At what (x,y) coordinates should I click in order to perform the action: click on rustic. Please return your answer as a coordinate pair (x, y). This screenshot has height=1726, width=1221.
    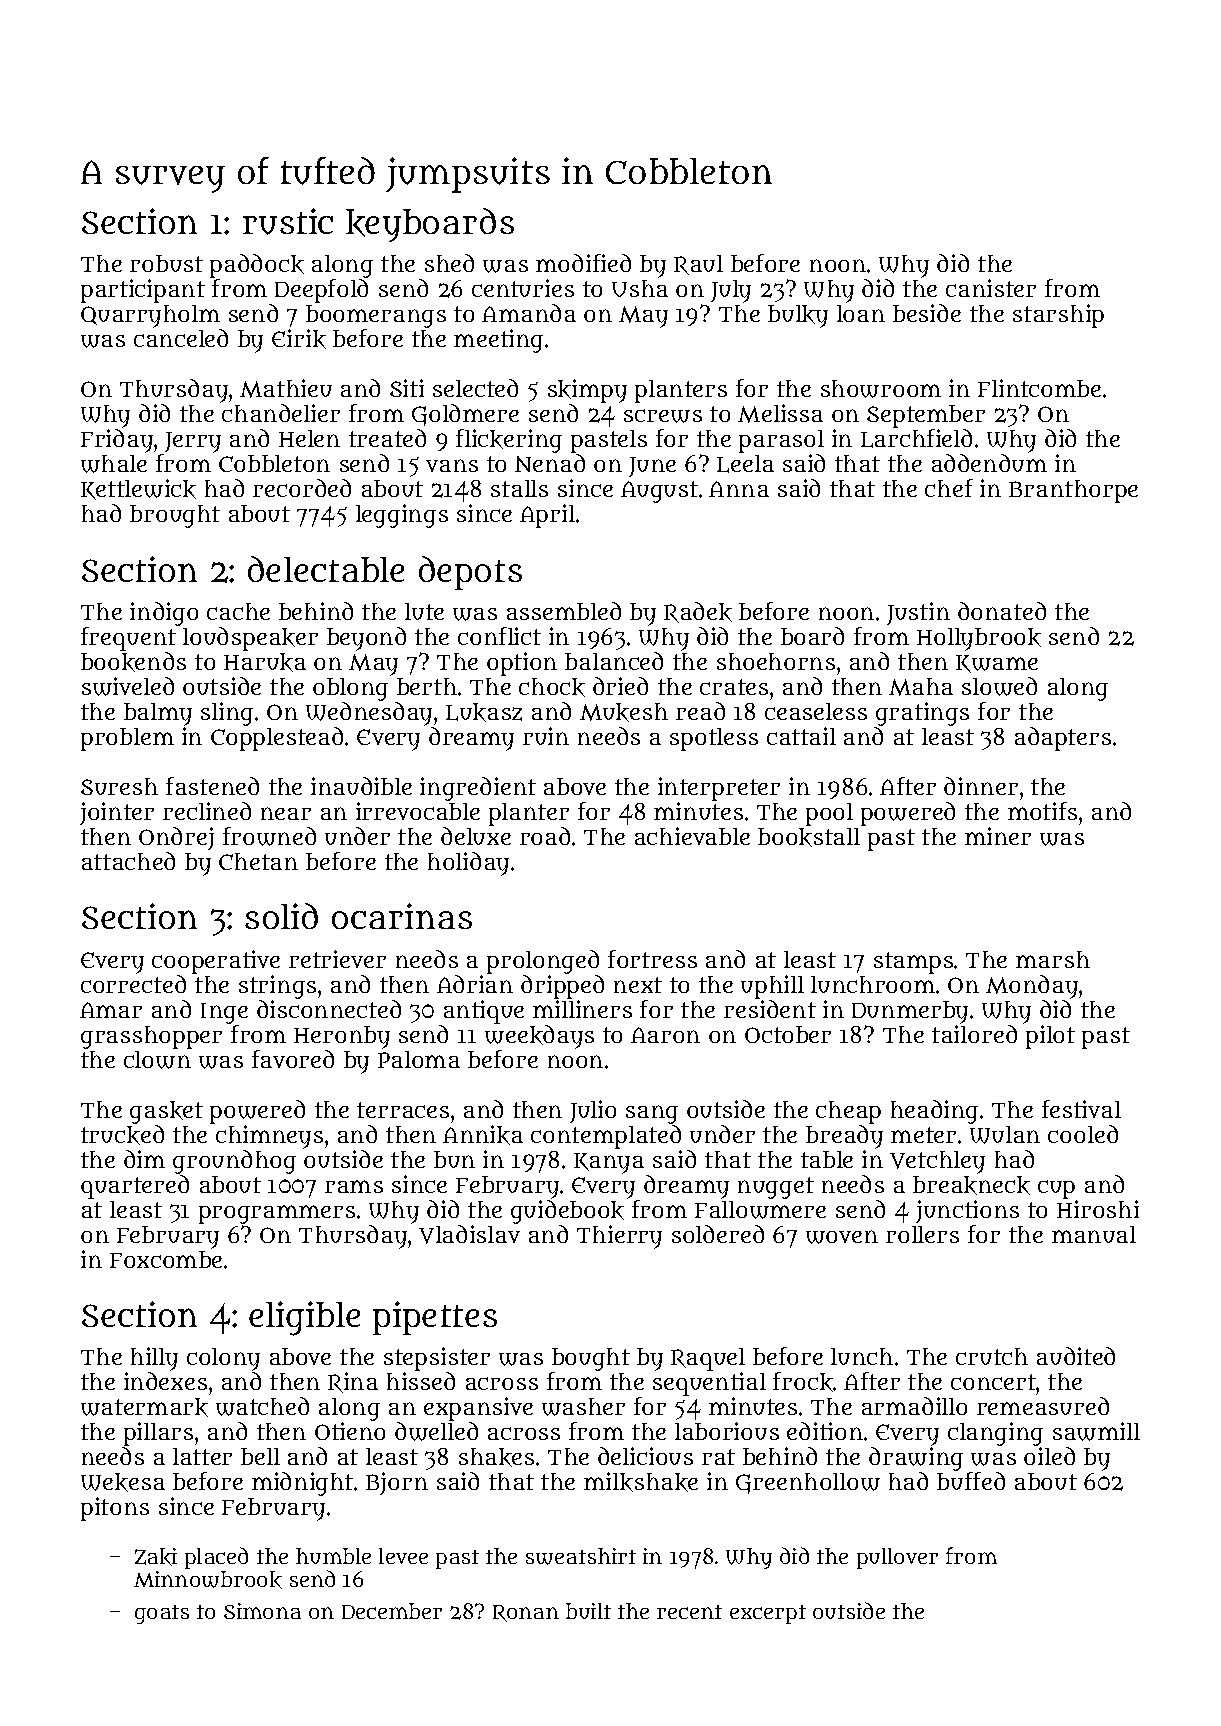
    Looking at the image, I should click on (288, 221).
